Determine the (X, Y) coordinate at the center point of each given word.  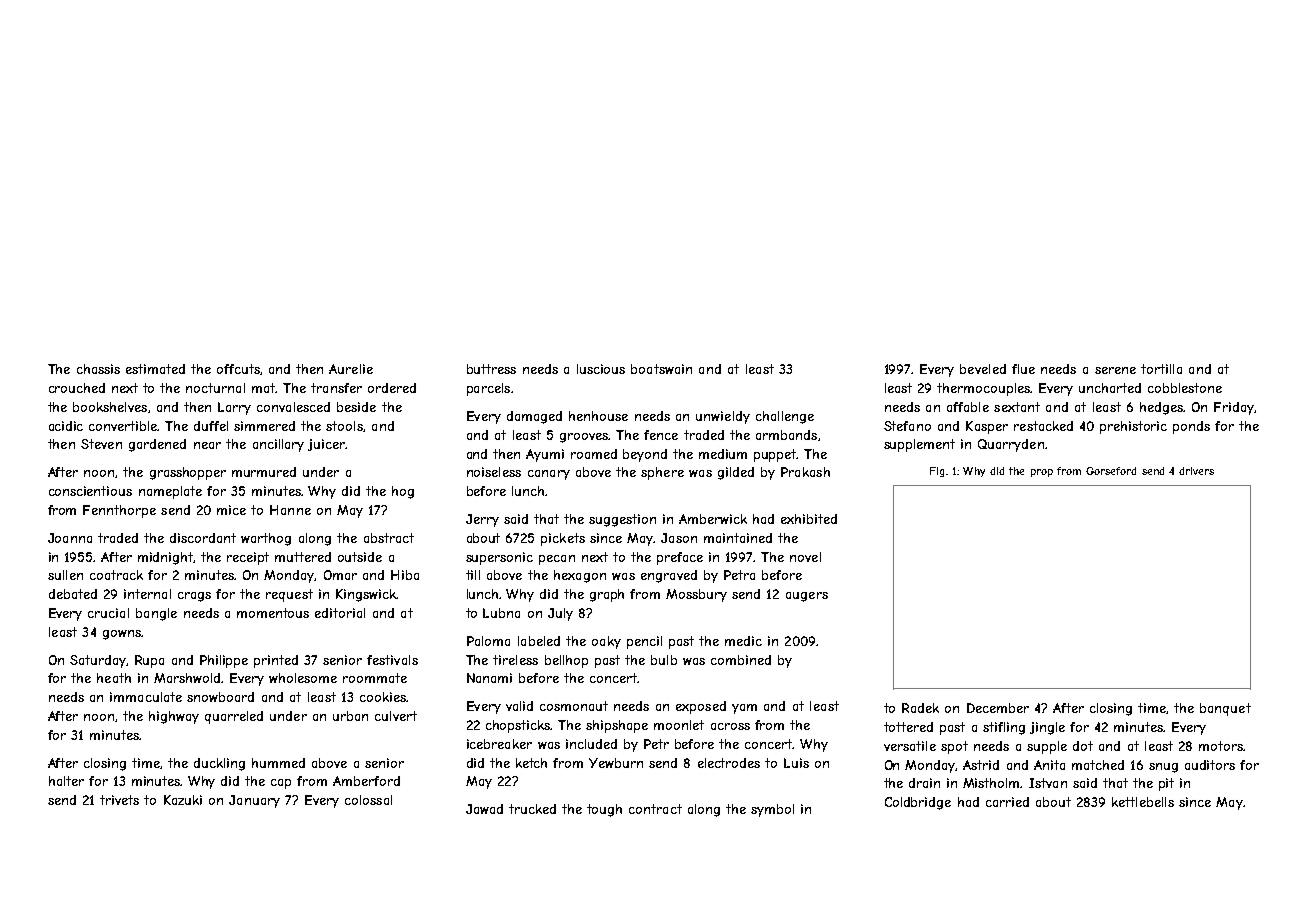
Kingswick (366, 595)
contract (655, 809)
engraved (669, 576)
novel (805, 557)
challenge (785, 417)
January (254, 801)
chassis (98, 369)
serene (1115, 370)
